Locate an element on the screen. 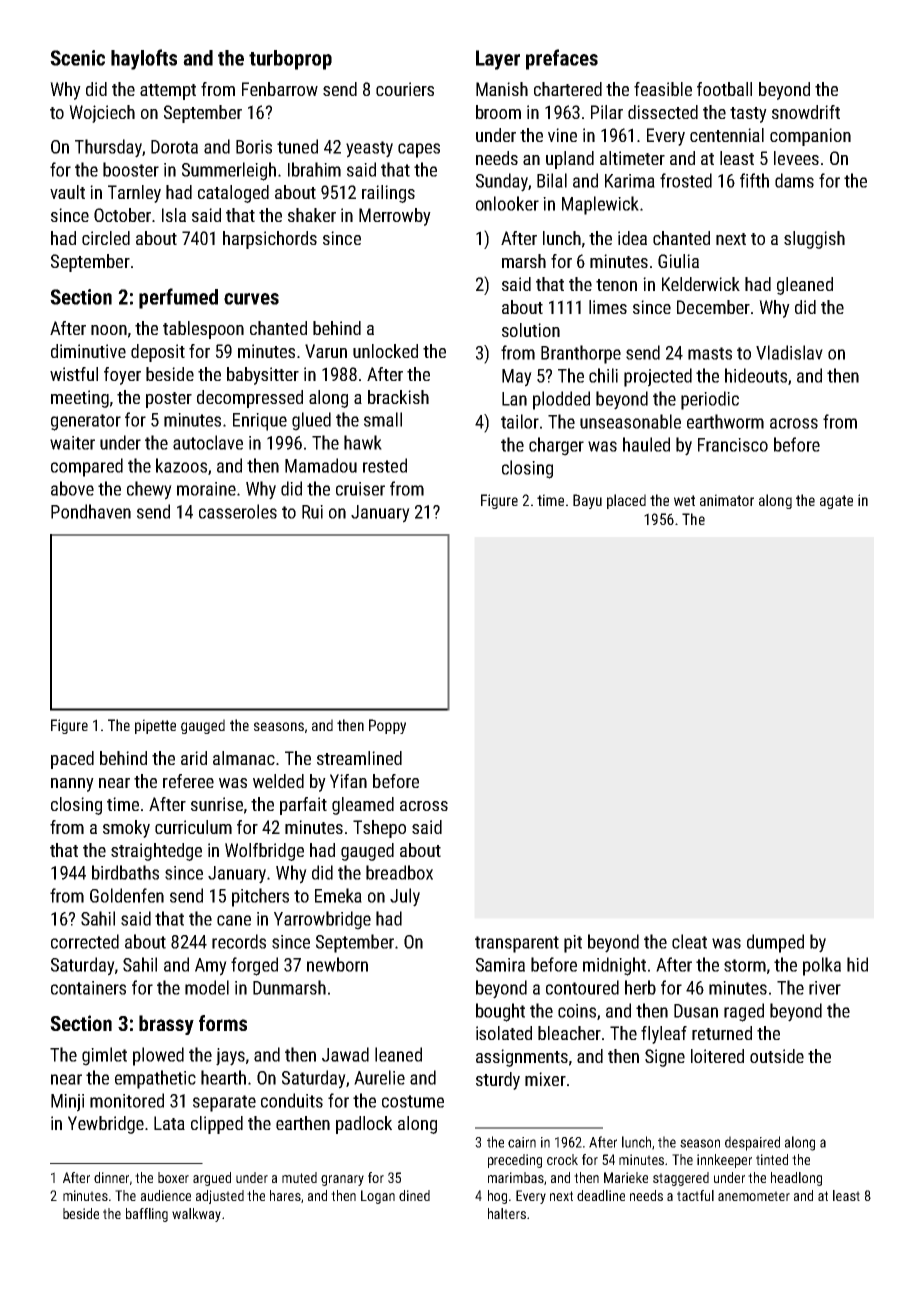 This screenshot has width=924, height=1308. solution is located at coordinates (531, 330).
